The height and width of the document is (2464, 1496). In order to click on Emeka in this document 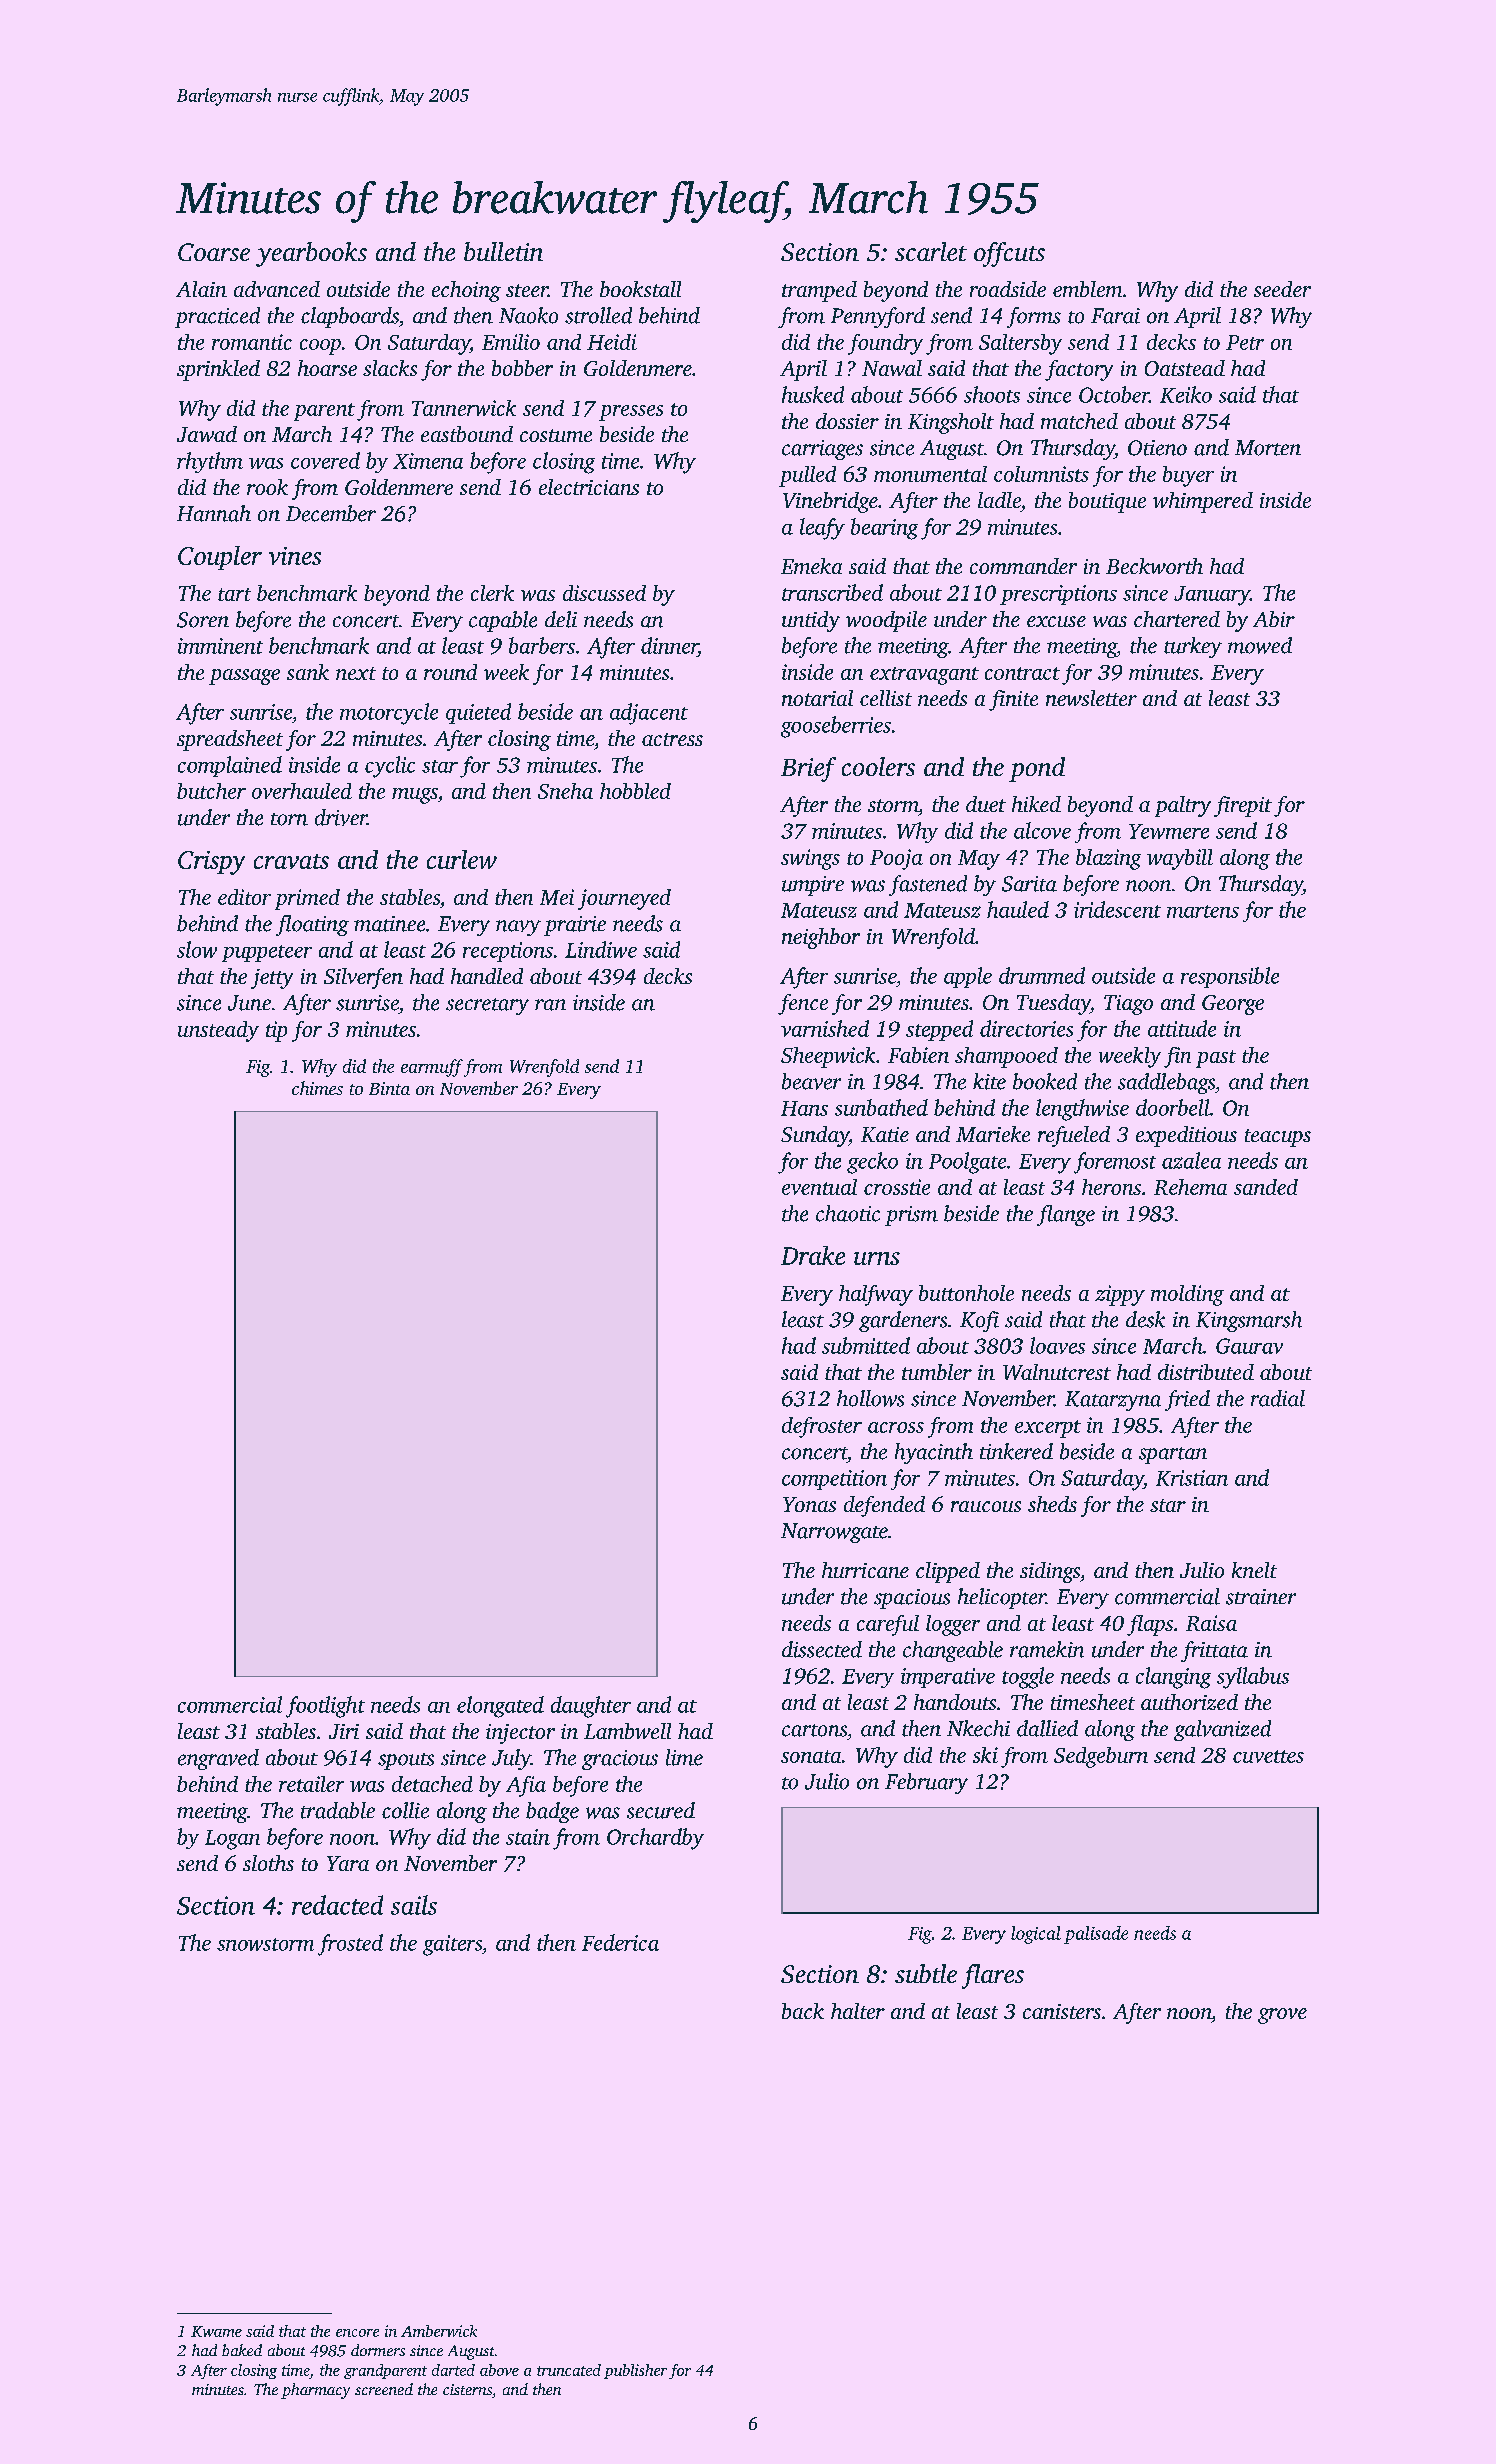, I will do `click(811, 566)`.
